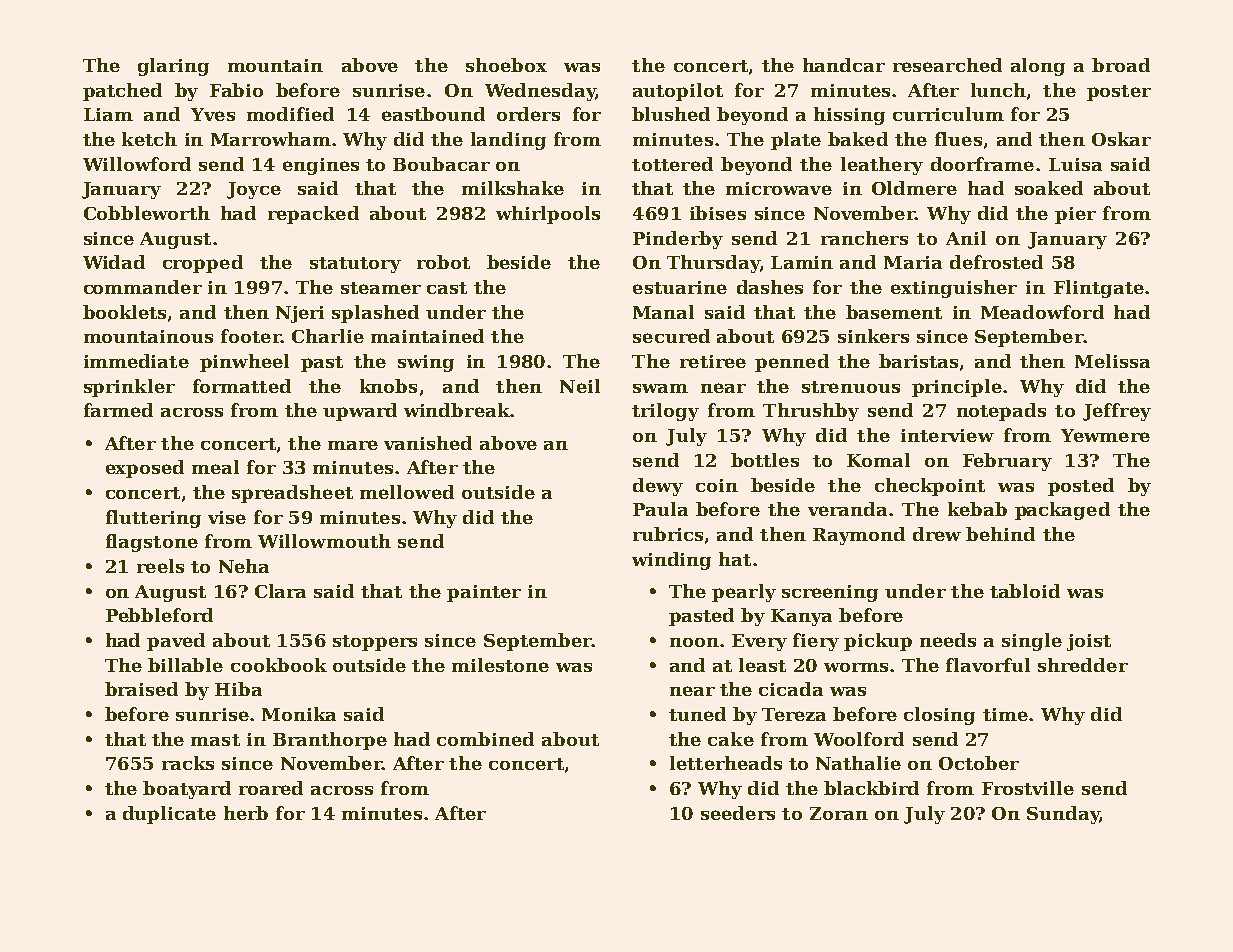  I want to click on vanished, so click(428, 443).
